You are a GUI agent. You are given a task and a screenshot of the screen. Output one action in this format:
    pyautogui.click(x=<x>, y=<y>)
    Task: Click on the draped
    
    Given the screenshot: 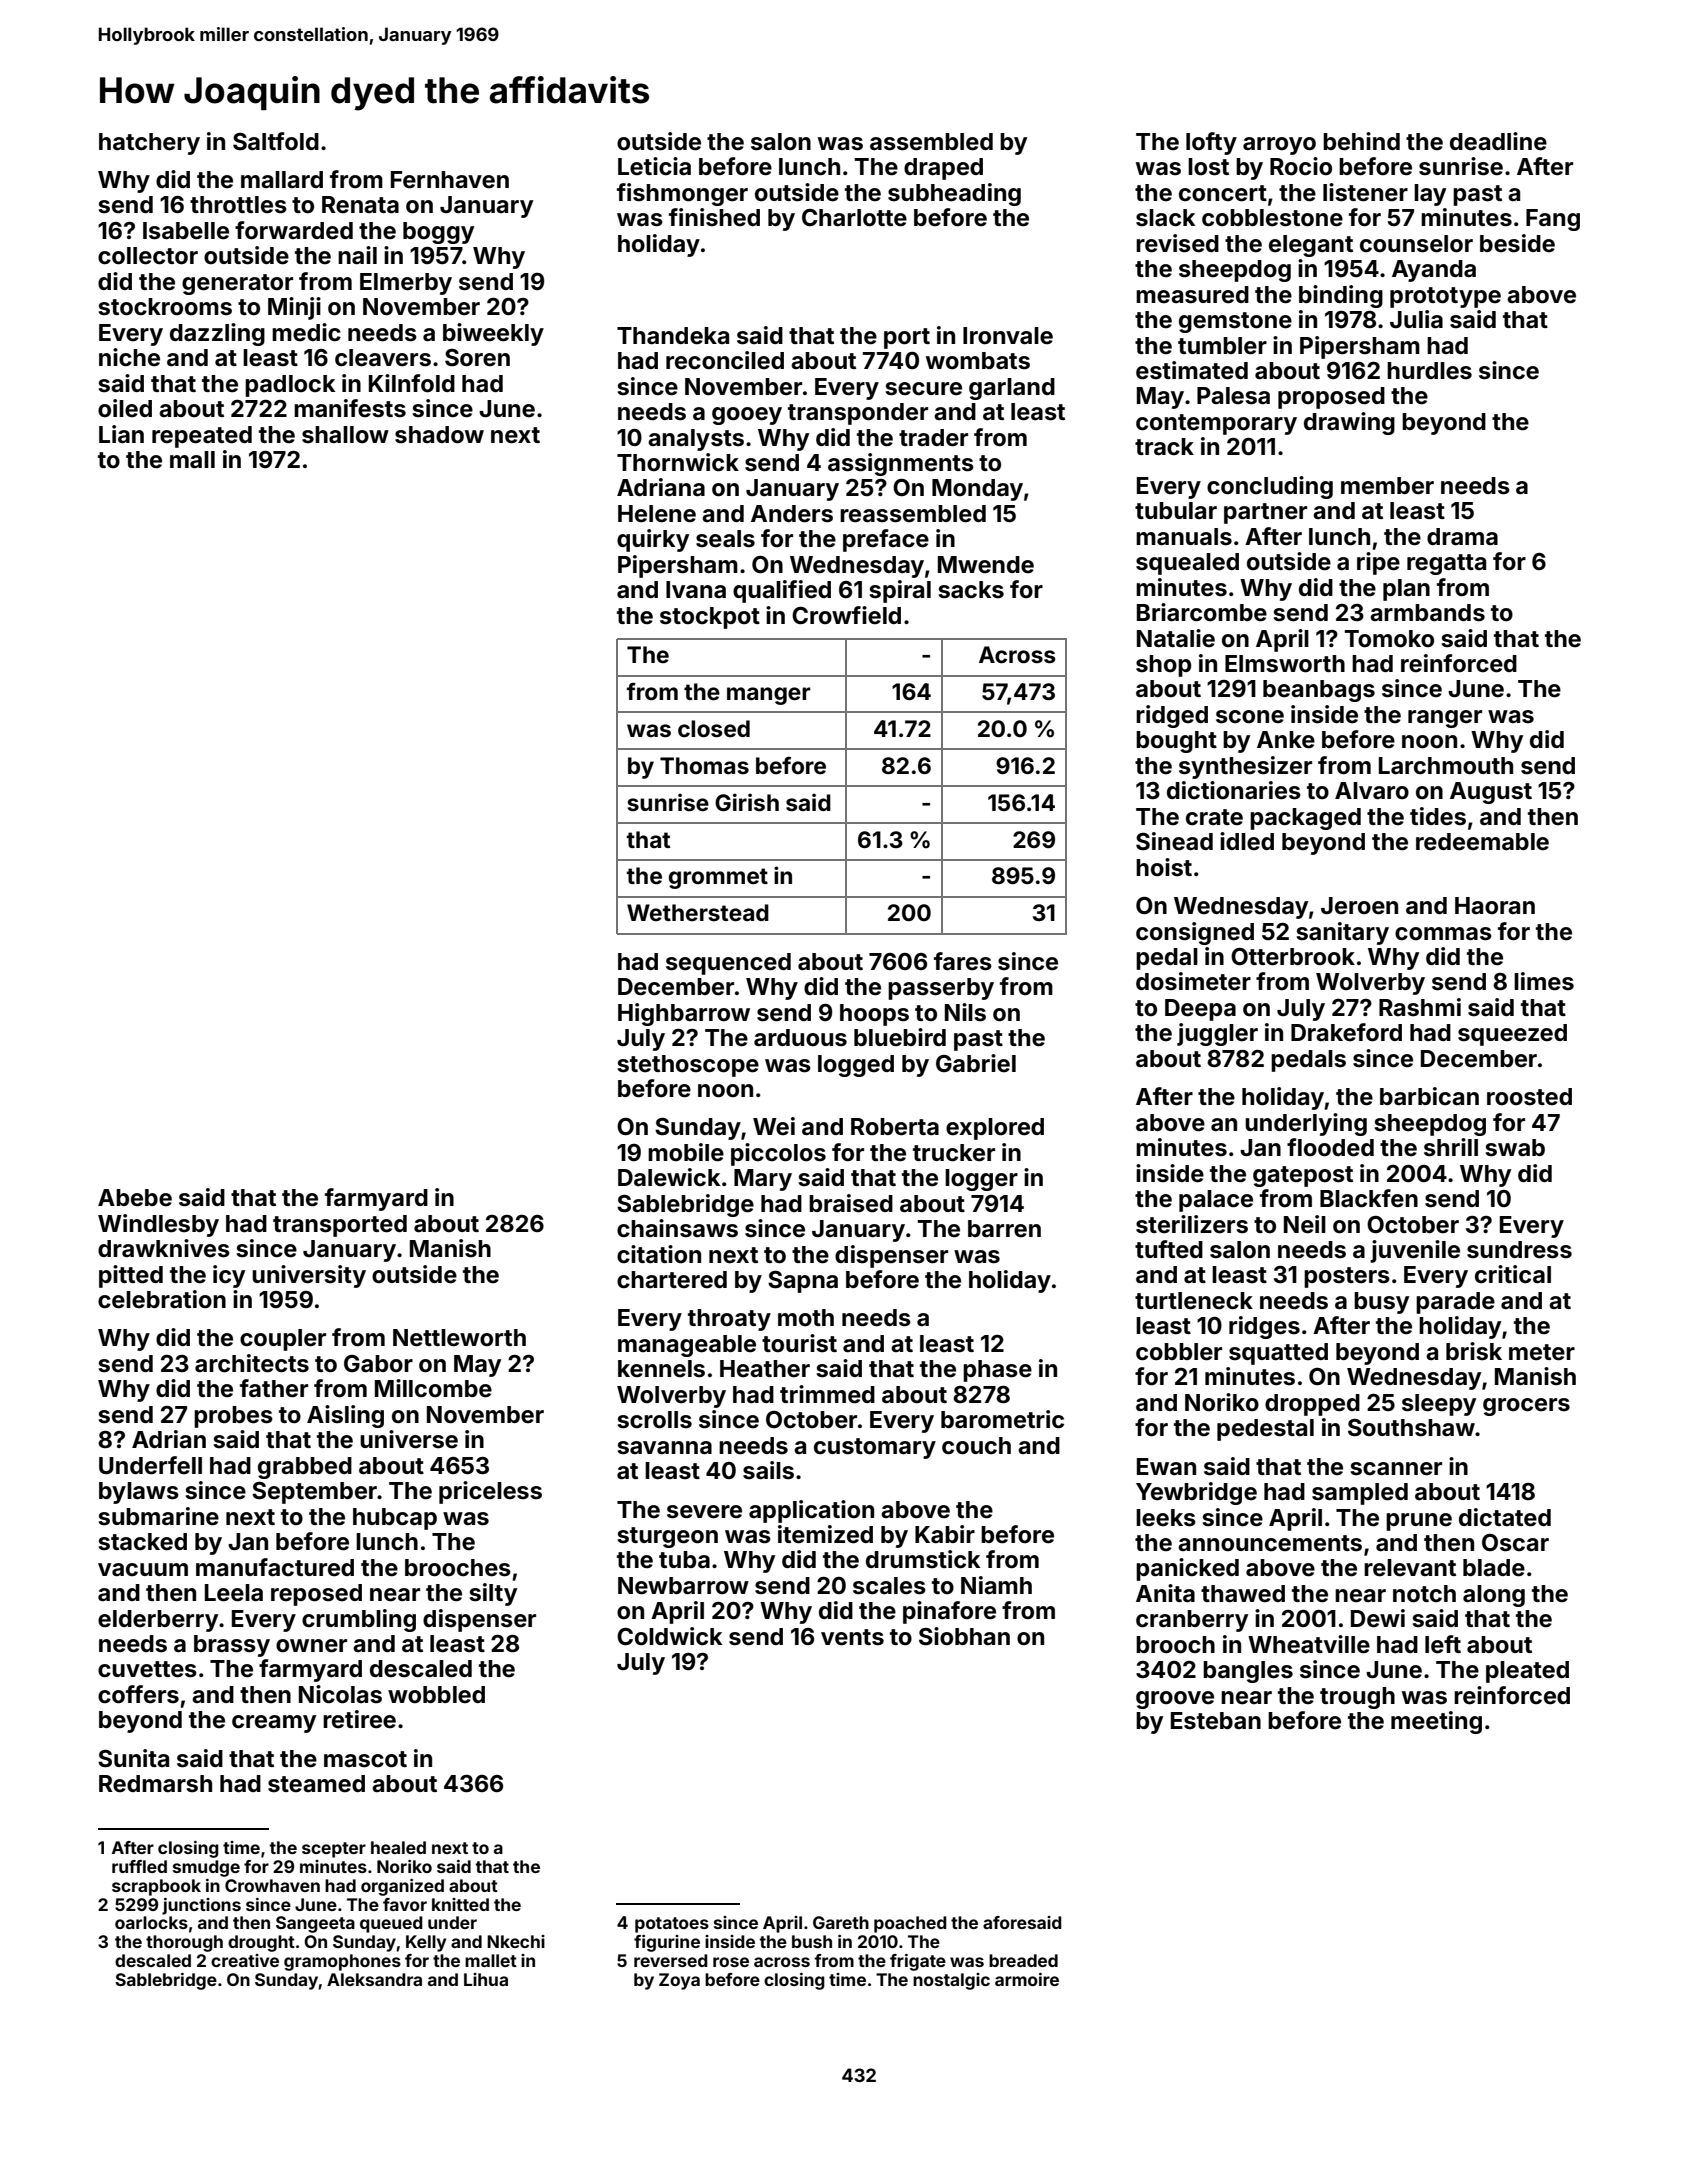 What is the action you would take?
    pyautogui.click(x=943, y=169)
